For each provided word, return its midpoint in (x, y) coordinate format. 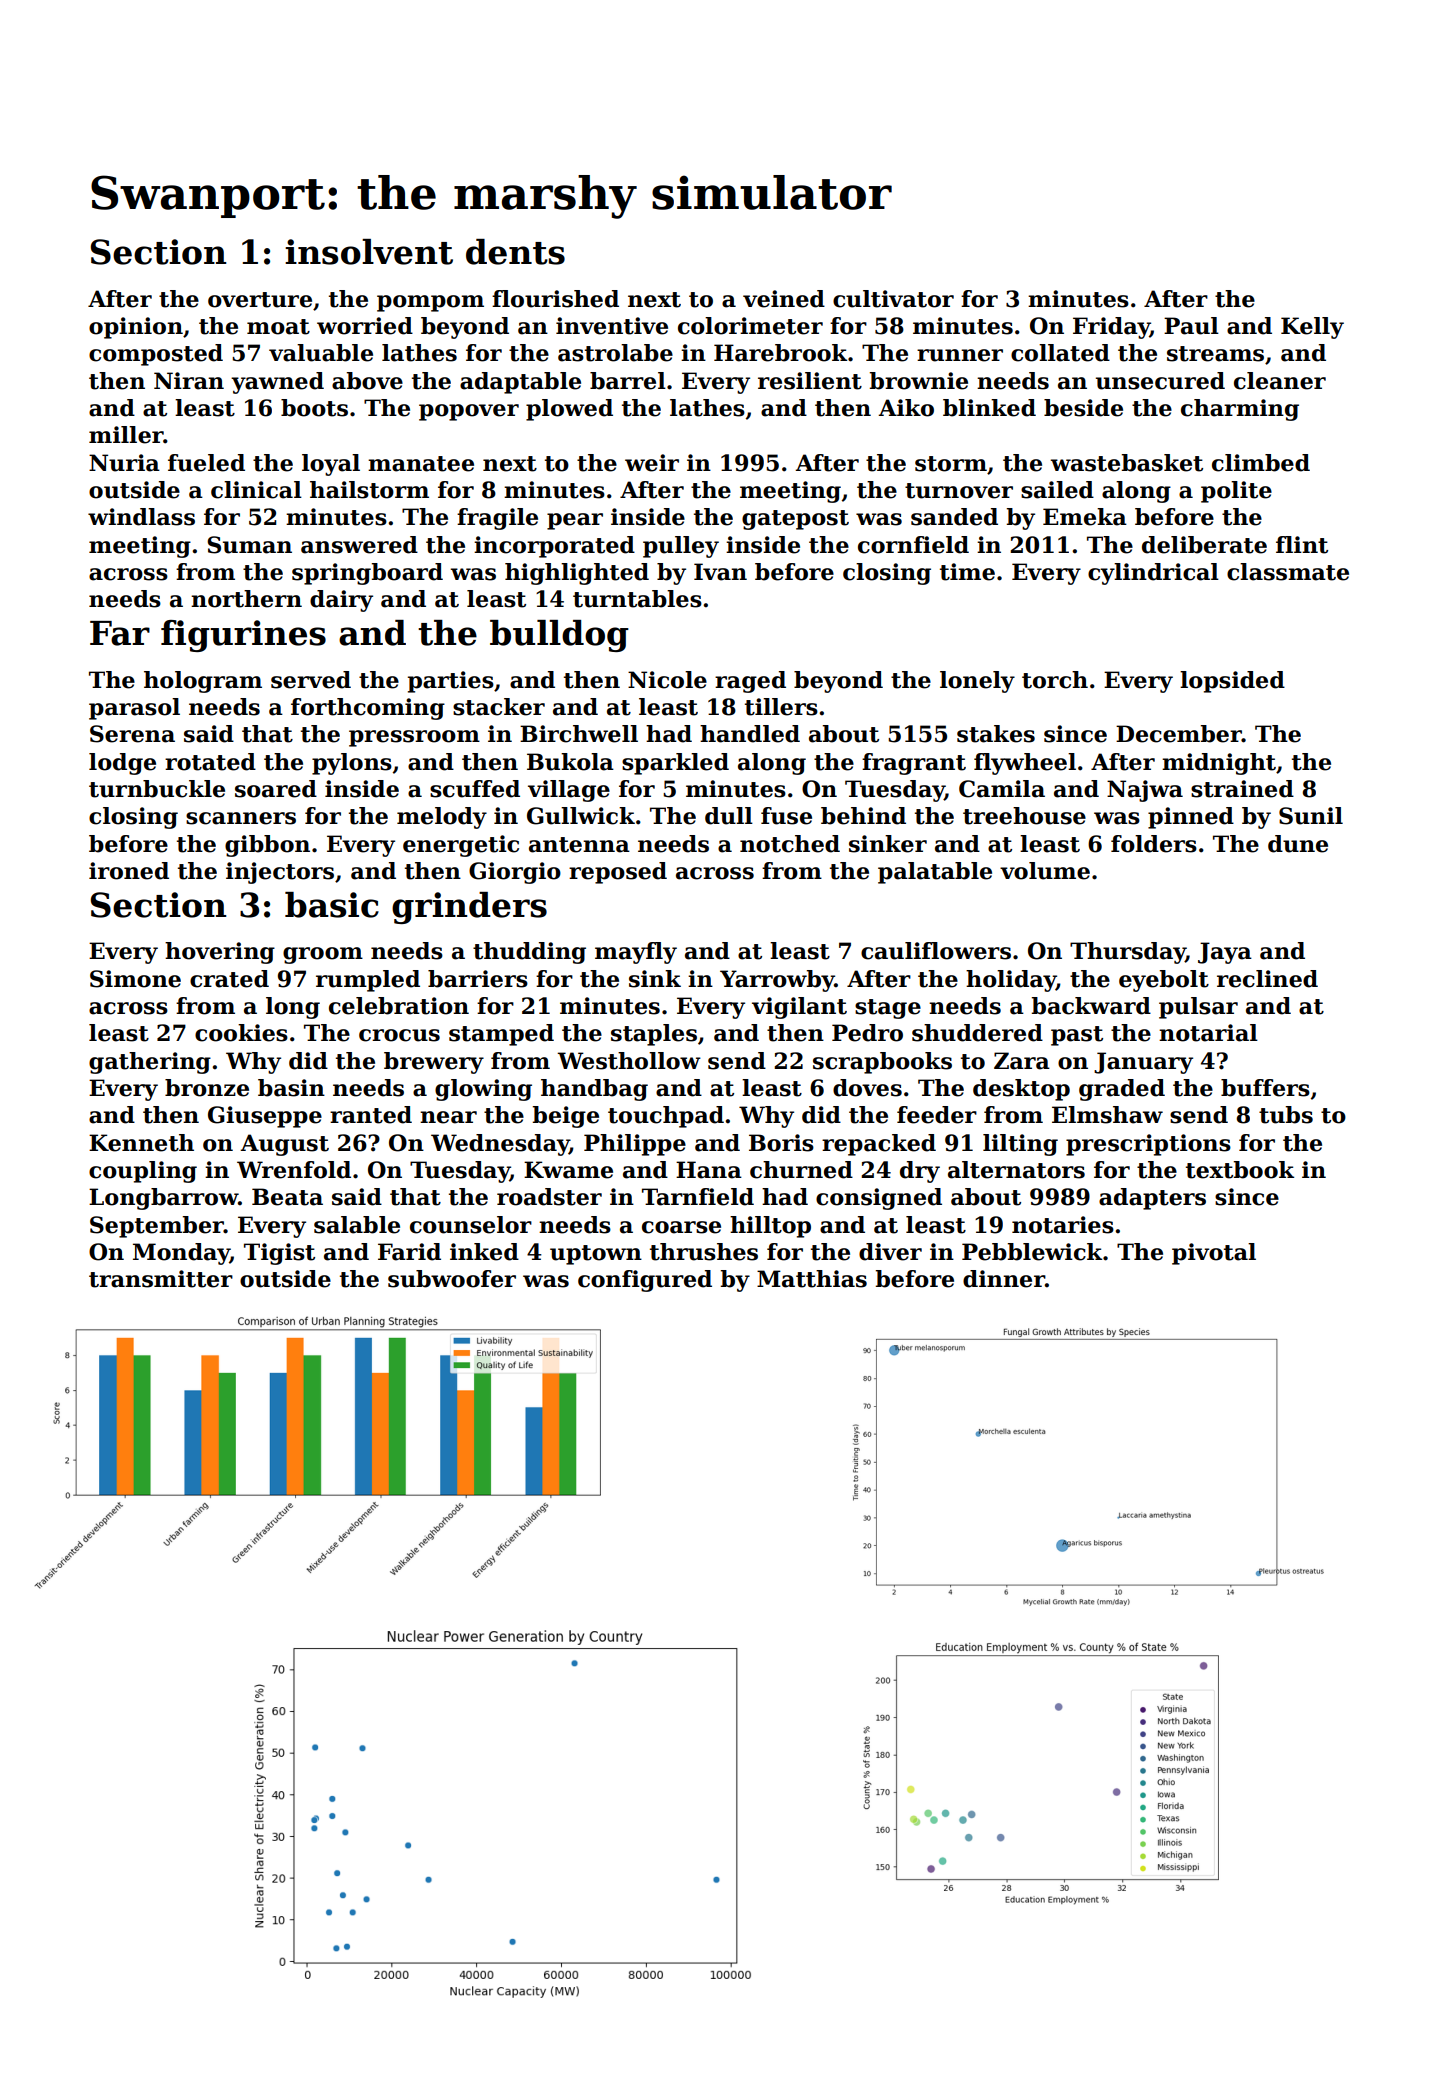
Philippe (635, 1145)
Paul (1191, 326)
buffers (1265, 1088)
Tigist (279, 1254)
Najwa (1145, 791)
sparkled (675, 764)
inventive (612, 326)
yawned (277, 383)
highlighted (577, 574)
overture (260, 300)
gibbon (267, 846)
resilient (810, 381)
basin (291, 1088)
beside (1083, 408)
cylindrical (1153, 574)
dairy (341, 601)
